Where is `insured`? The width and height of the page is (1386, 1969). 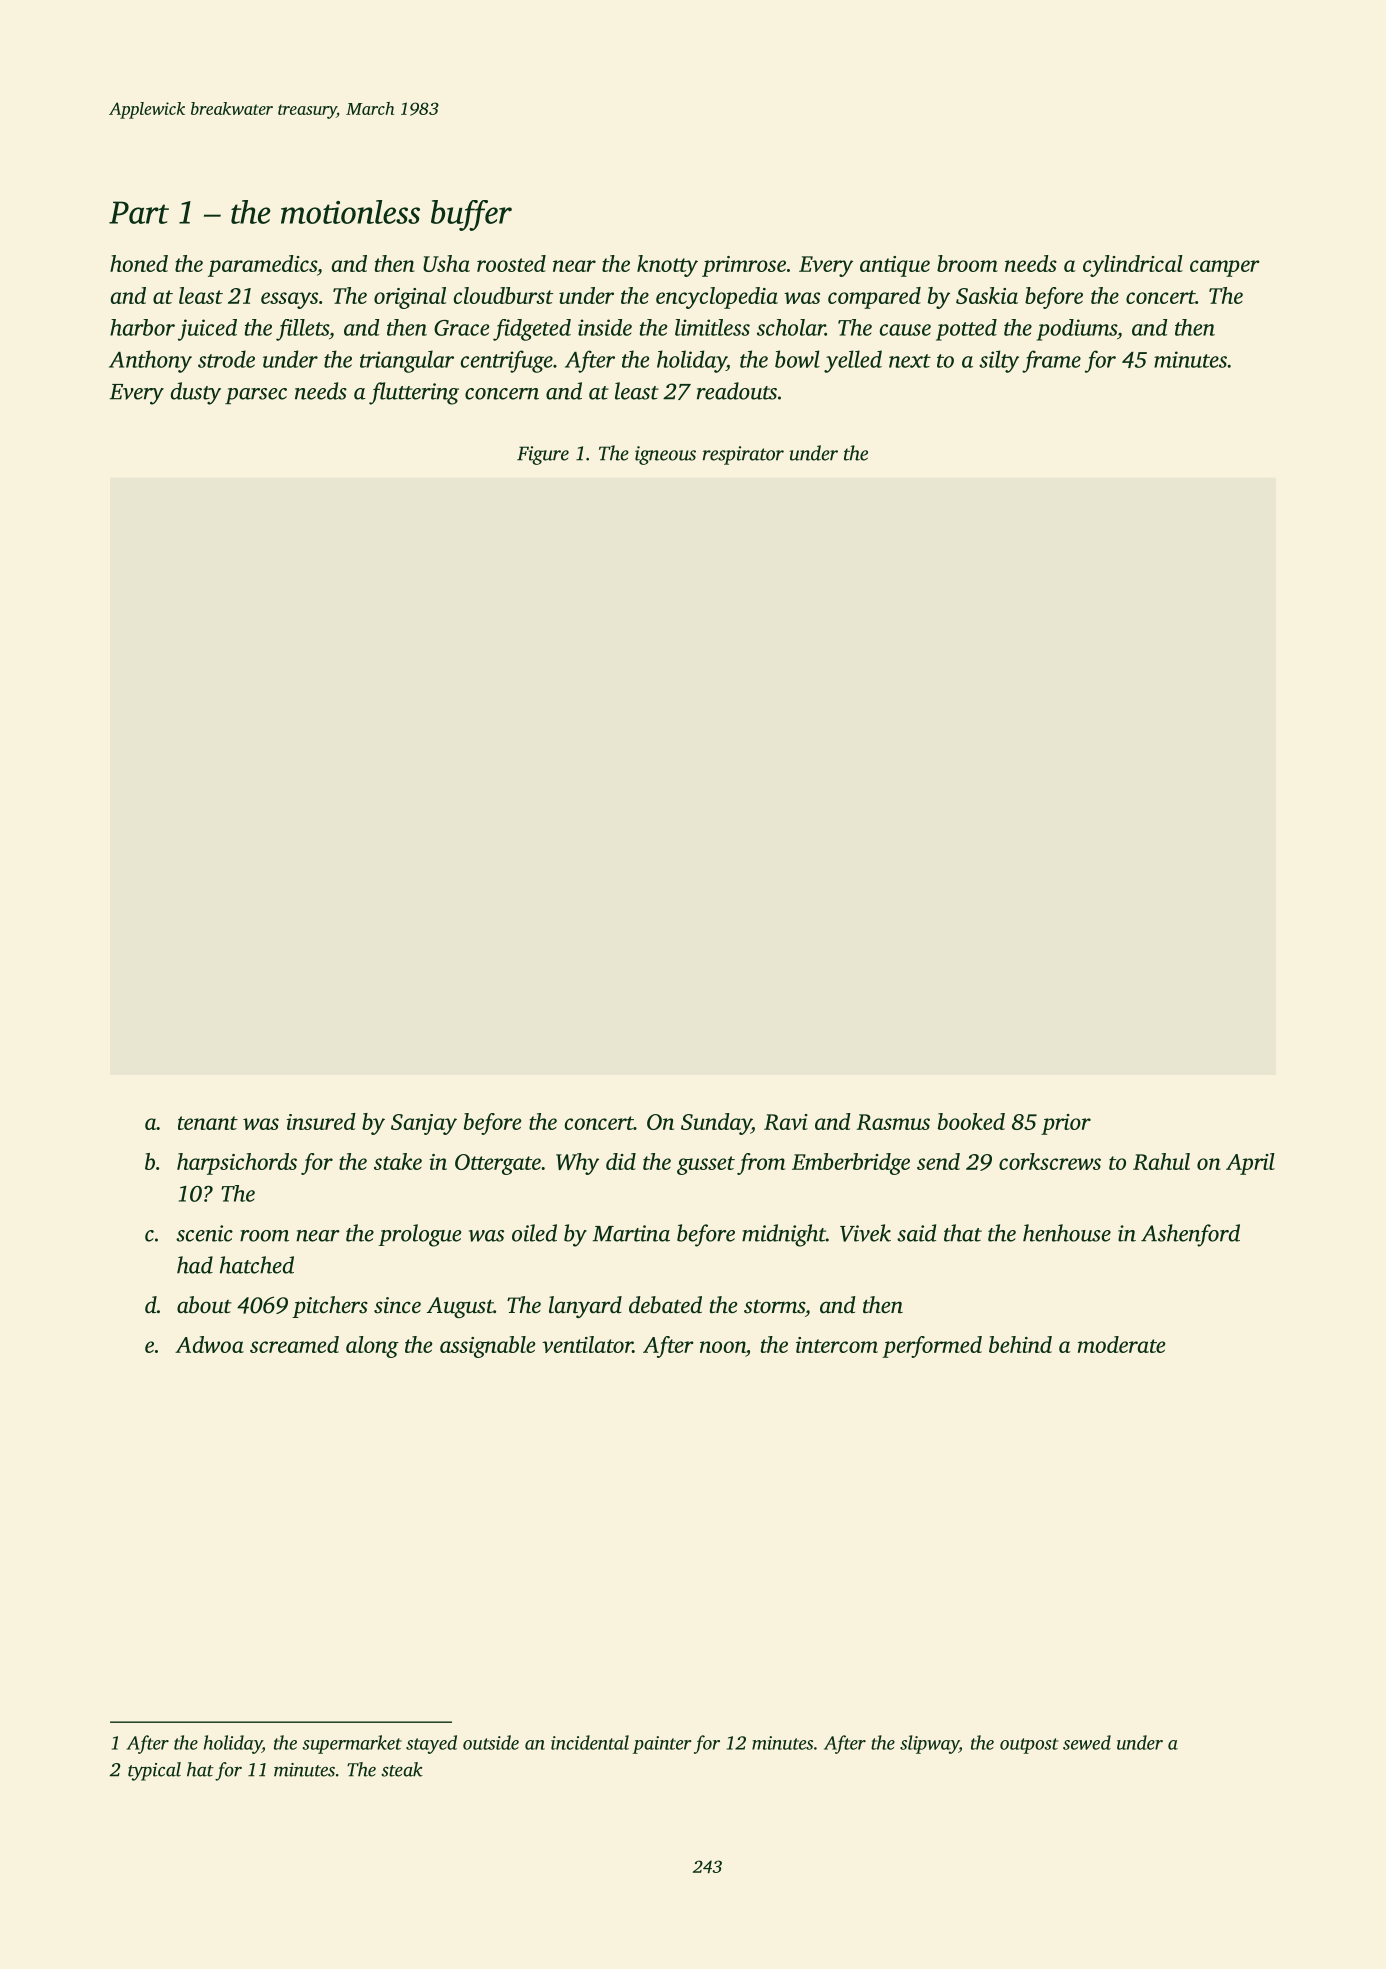 insured is located at coordinates (321, 1121).
